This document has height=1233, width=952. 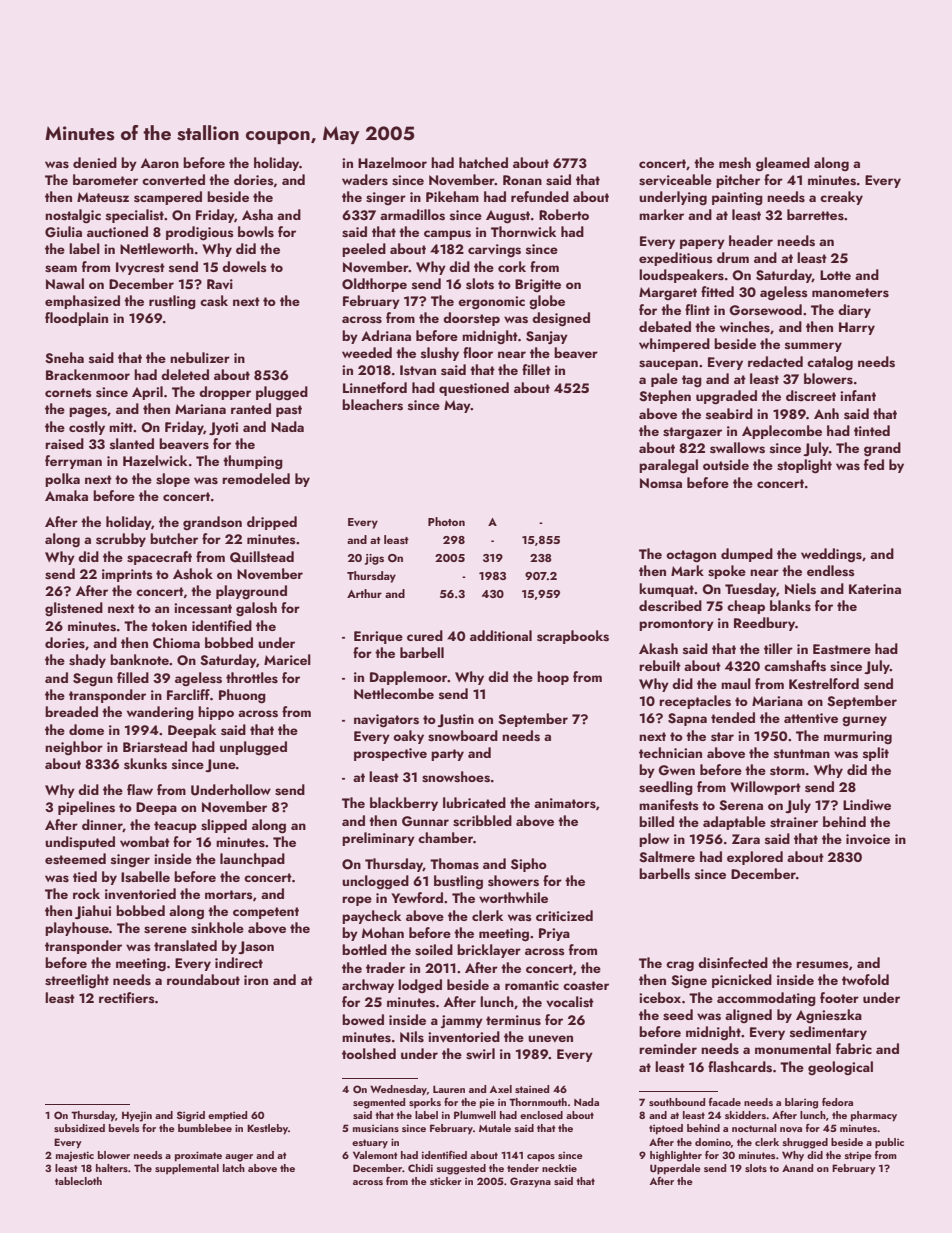 I want to click on snowboard, so click(x=463, y=736).
